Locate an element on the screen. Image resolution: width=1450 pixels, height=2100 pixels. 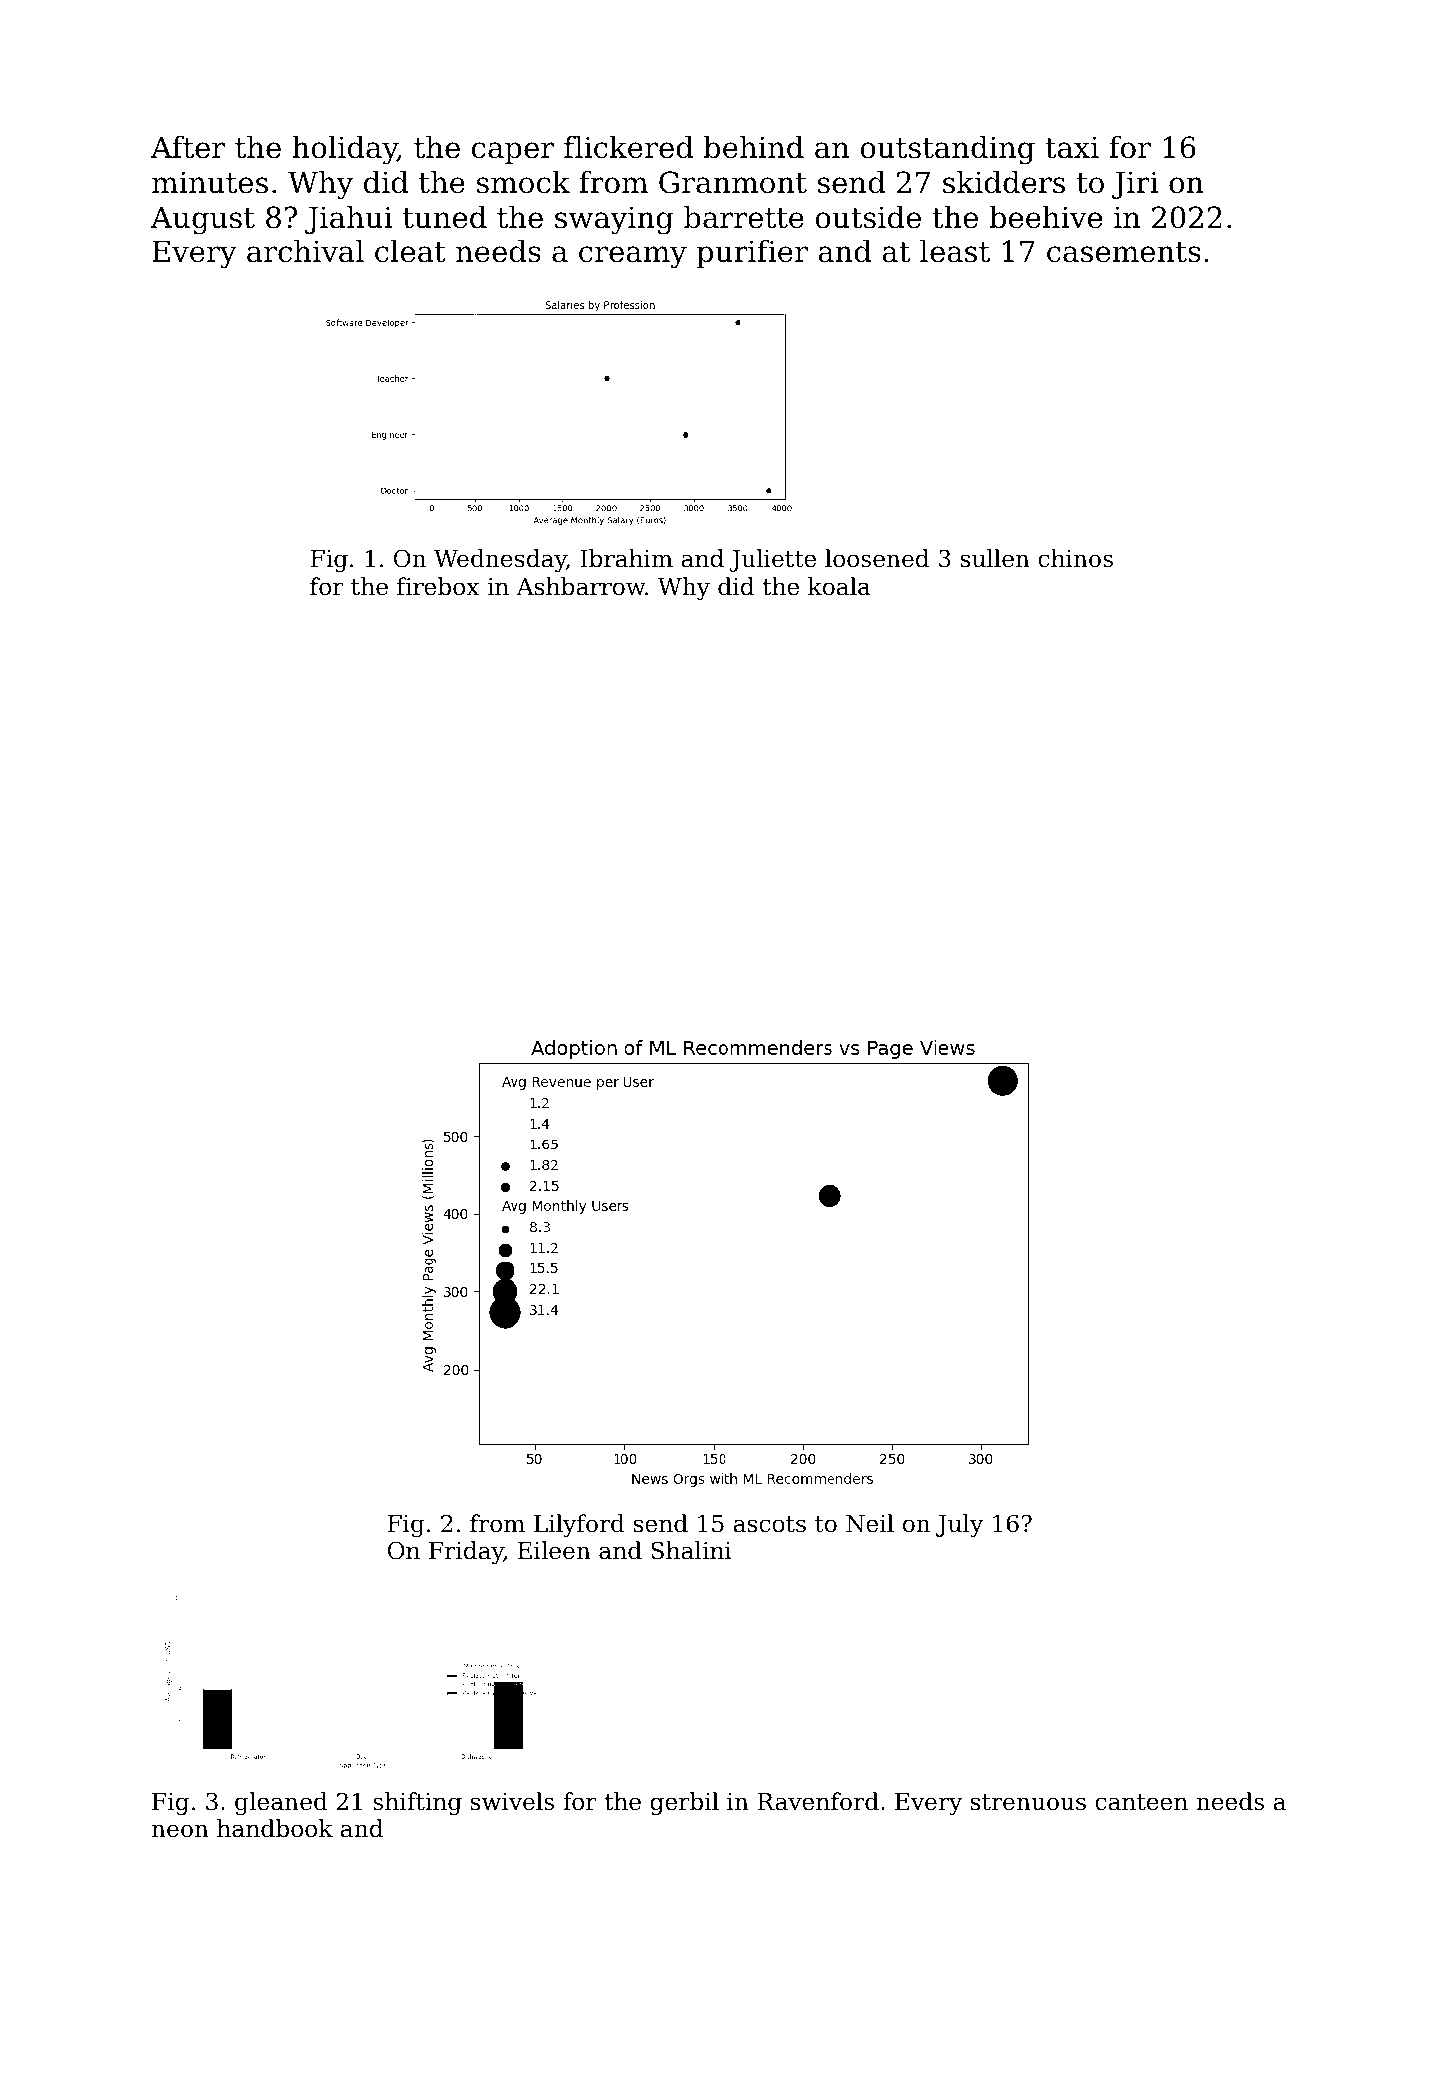
Juliette is located at coordinates (773, 560).
